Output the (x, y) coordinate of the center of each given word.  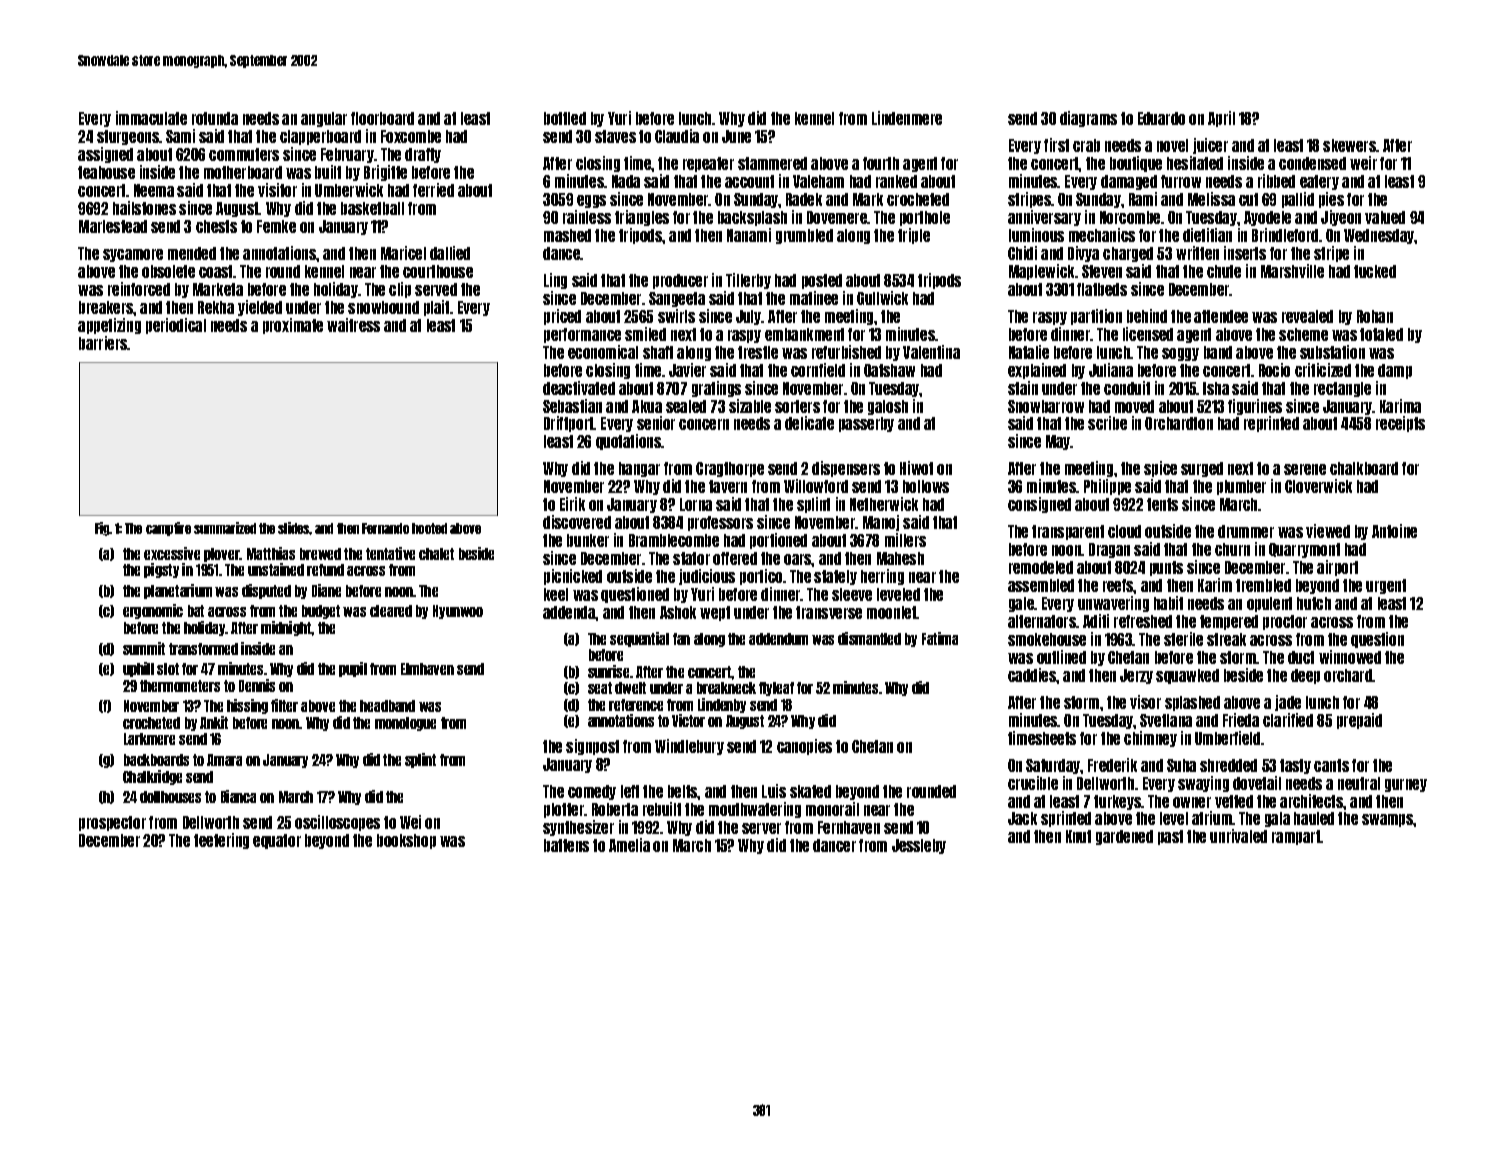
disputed (266, 591)
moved (1134, 406)
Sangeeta (677, 299)
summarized (225, 528)
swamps (1388, 820)
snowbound (383, 307)
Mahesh (900, 558)
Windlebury (689, 747)
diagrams (1088, 119)
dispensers (846, 469)
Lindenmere (907, 118)
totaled (1381, 334)
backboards (156, 760)
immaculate (151, 118)
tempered (1229, 622)
